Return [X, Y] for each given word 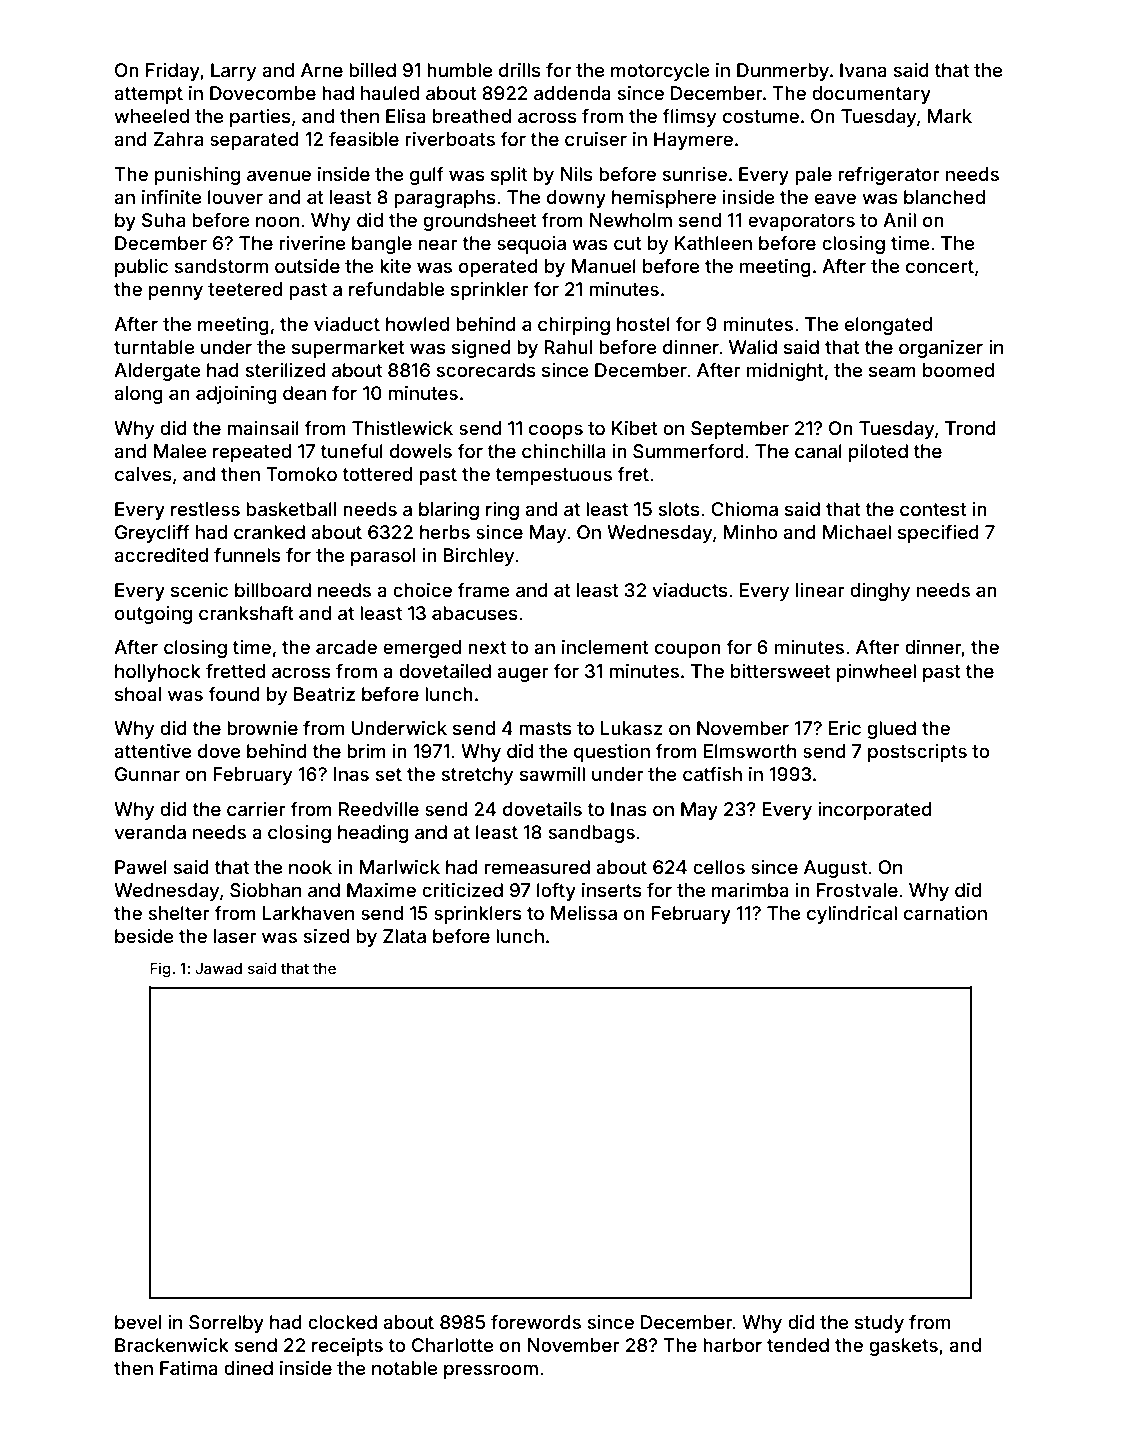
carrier [256, 809]
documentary [871, 95]
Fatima [189, 1368]
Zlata [404, 936]
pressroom [491, 1371]
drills [520, 70]
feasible [364, 138]
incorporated [875, 811]
